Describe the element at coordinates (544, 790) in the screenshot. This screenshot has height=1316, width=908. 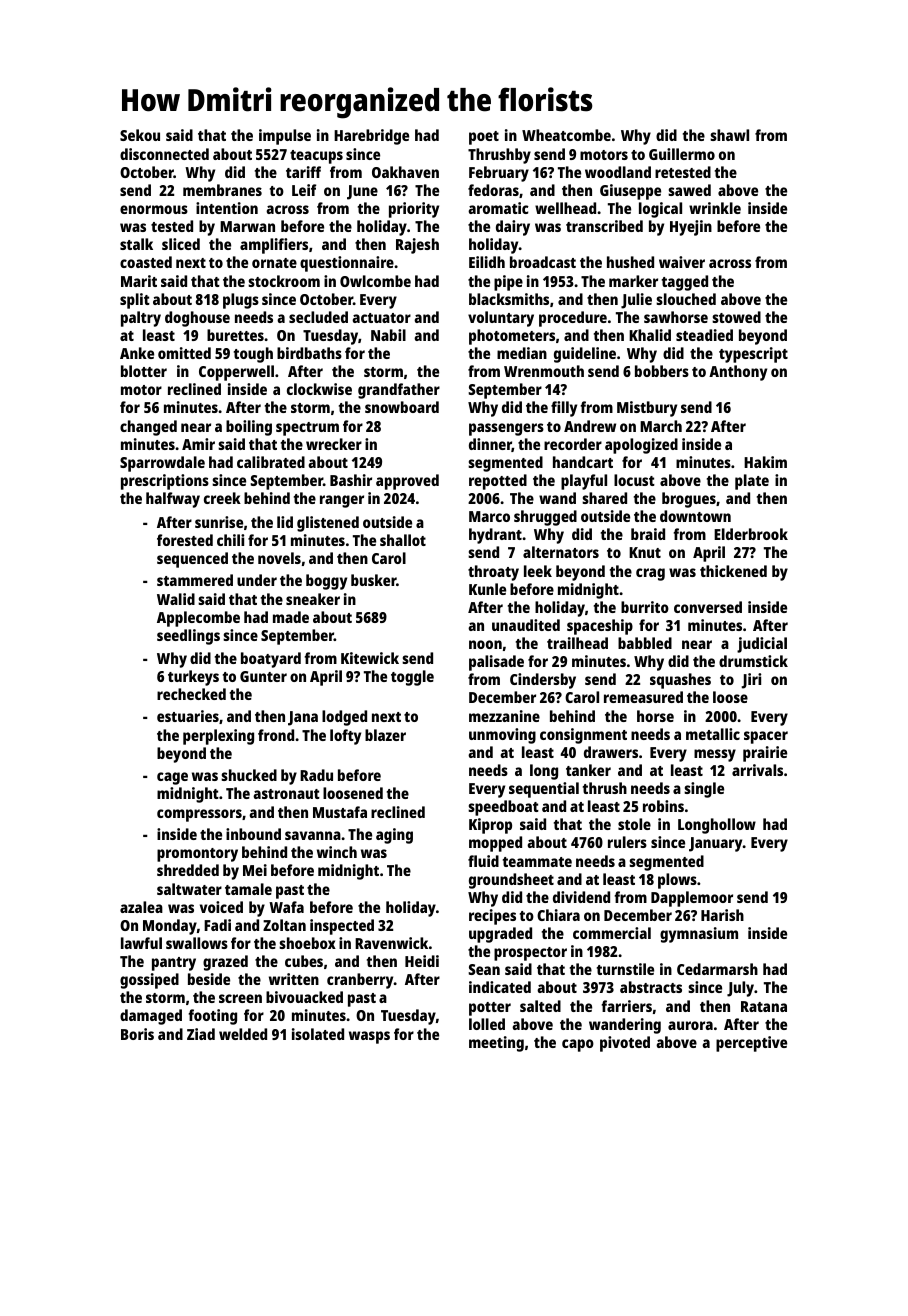
I see `sequential` at that location.
